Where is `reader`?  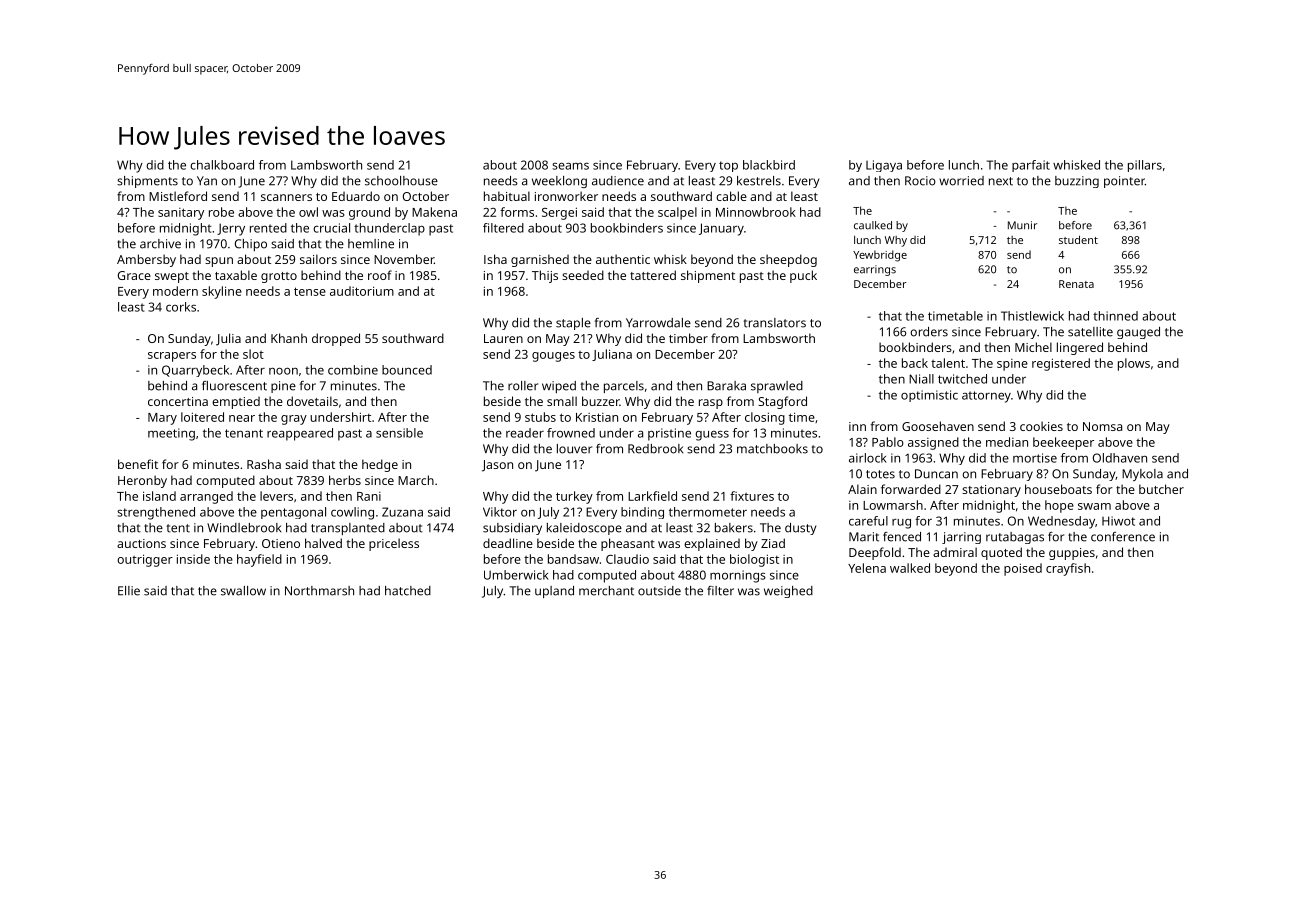
reader is located at coordinates (525, 433).
